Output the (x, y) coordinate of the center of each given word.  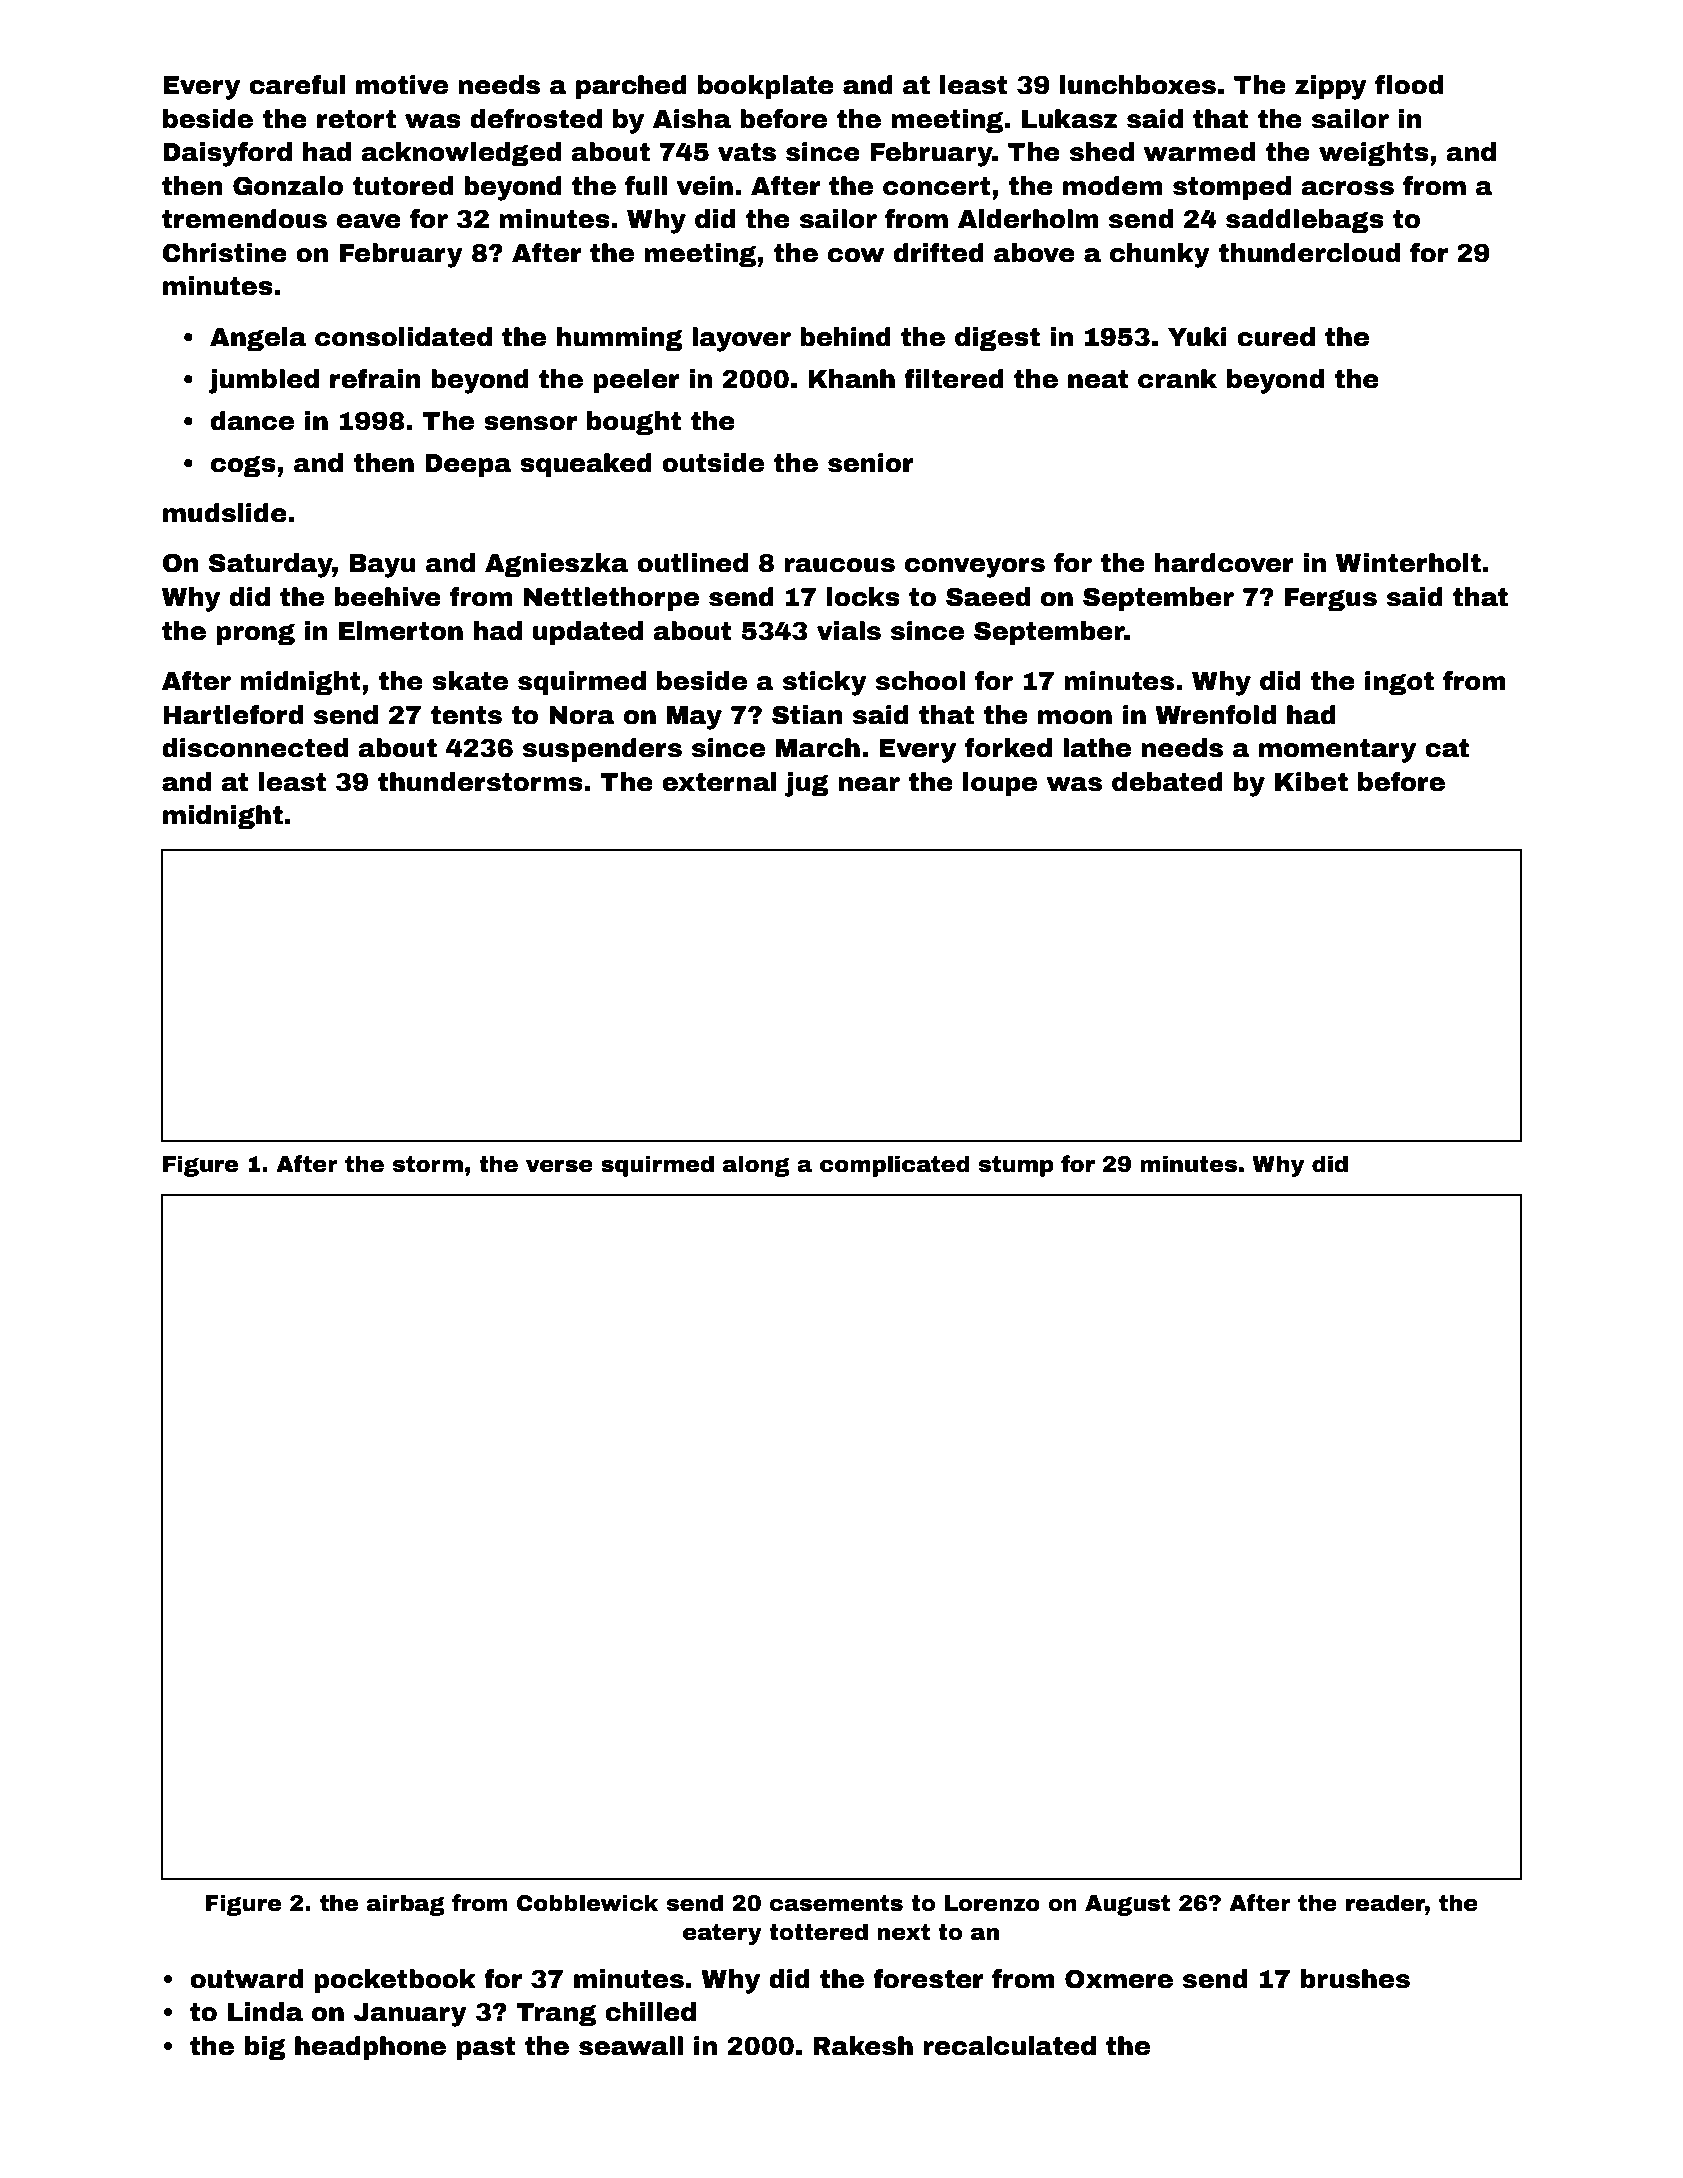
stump (1015, 1166)
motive (402, 85)
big (265, 2048)
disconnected (255, 748)
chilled (650, 2012)
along (756, 1166)
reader (1385, 1903)
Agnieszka (556, 565)
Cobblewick (587, 1903)
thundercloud (1309, 253)
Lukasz (1070, 119)
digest (997, 339)
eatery (722, 1934)
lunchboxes (1138, 85)
